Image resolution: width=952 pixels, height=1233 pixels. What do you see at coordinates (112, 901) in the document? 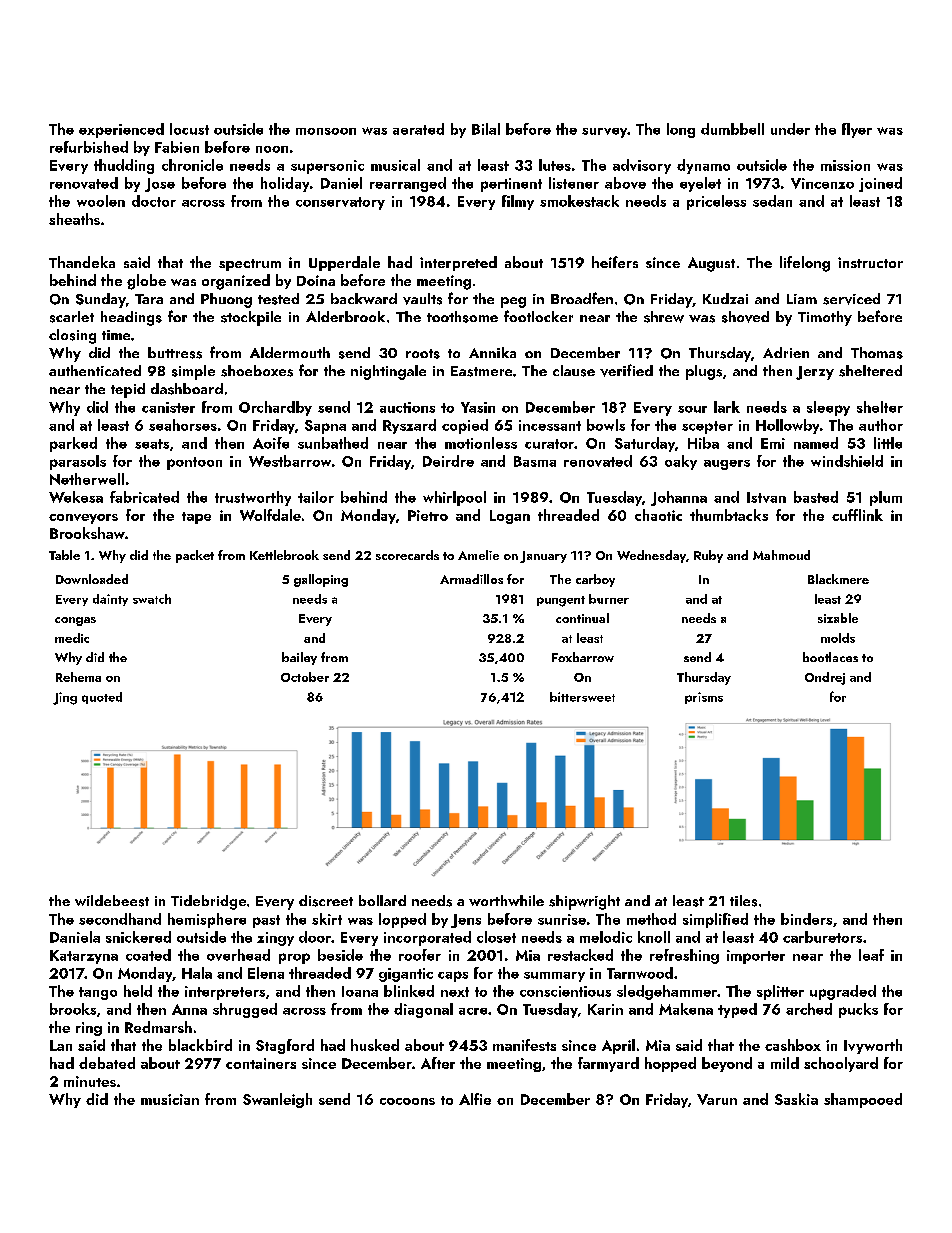
I see `wildebeest` at bounding box center [112, 901].
